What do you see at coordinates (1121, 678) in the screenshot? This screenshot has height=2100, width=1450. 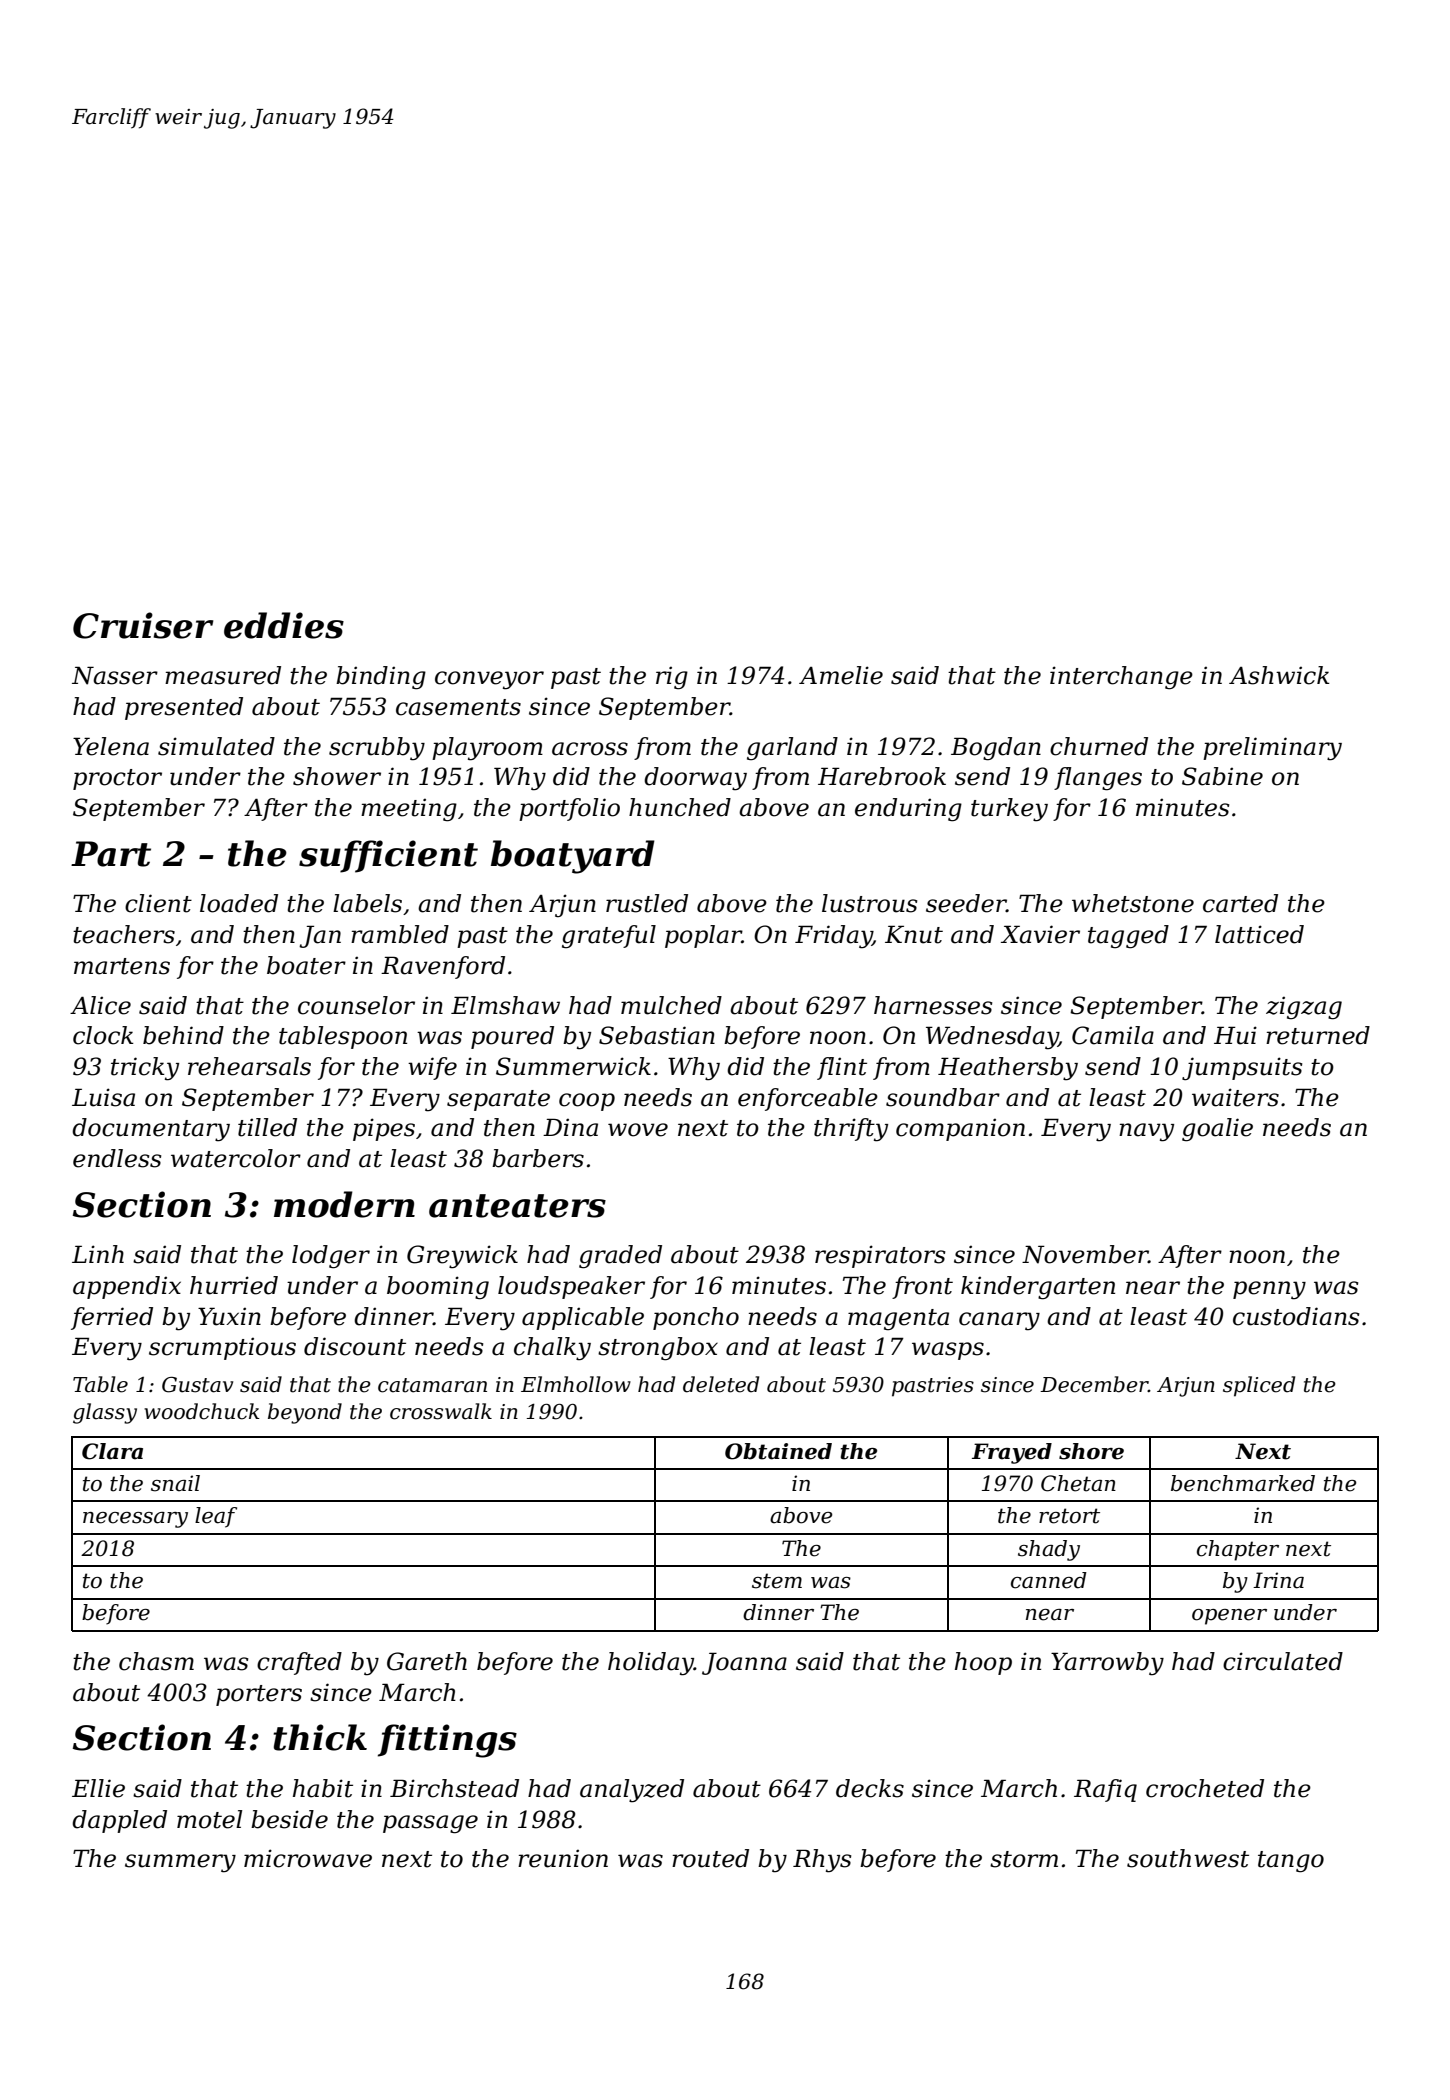 I see `interchange` at bounding box center [1121, 678].
